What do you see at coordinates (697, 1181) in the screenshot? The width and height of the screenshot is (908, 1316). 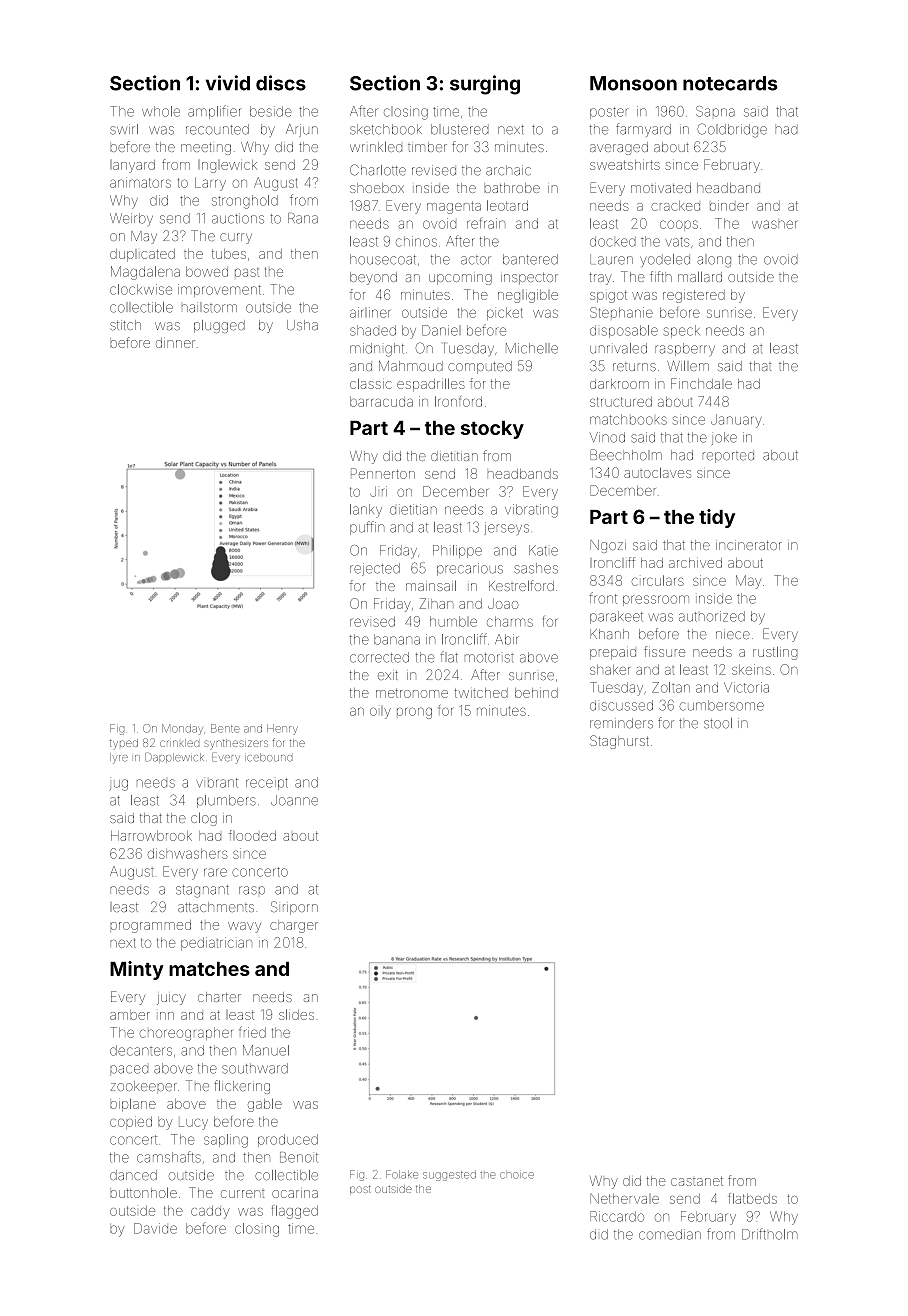 I see `castanet` at bounding box center [697, 1181].
